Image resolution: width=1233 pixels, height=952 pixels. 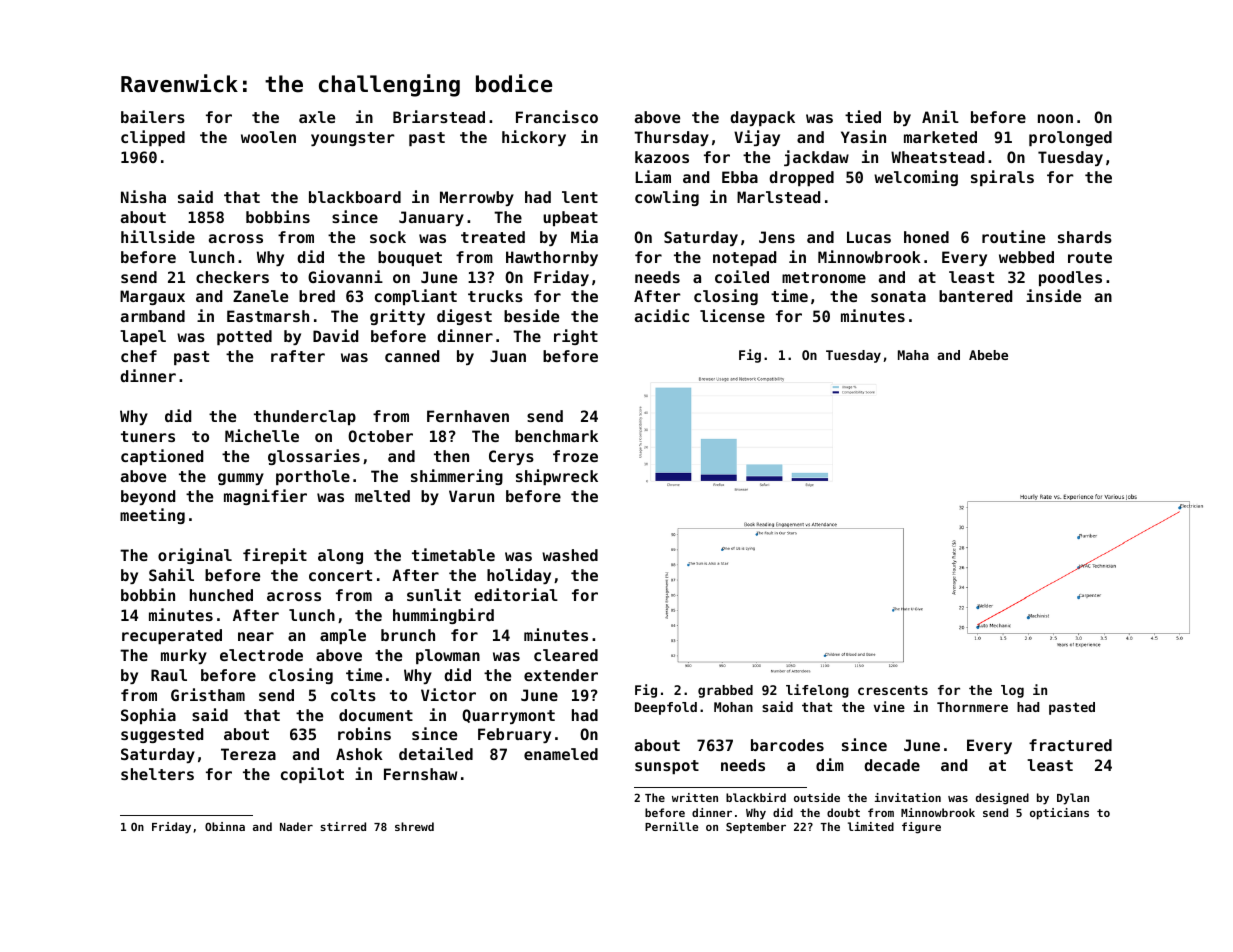 I want to click on Abebe, so click(x=988, y=355).
